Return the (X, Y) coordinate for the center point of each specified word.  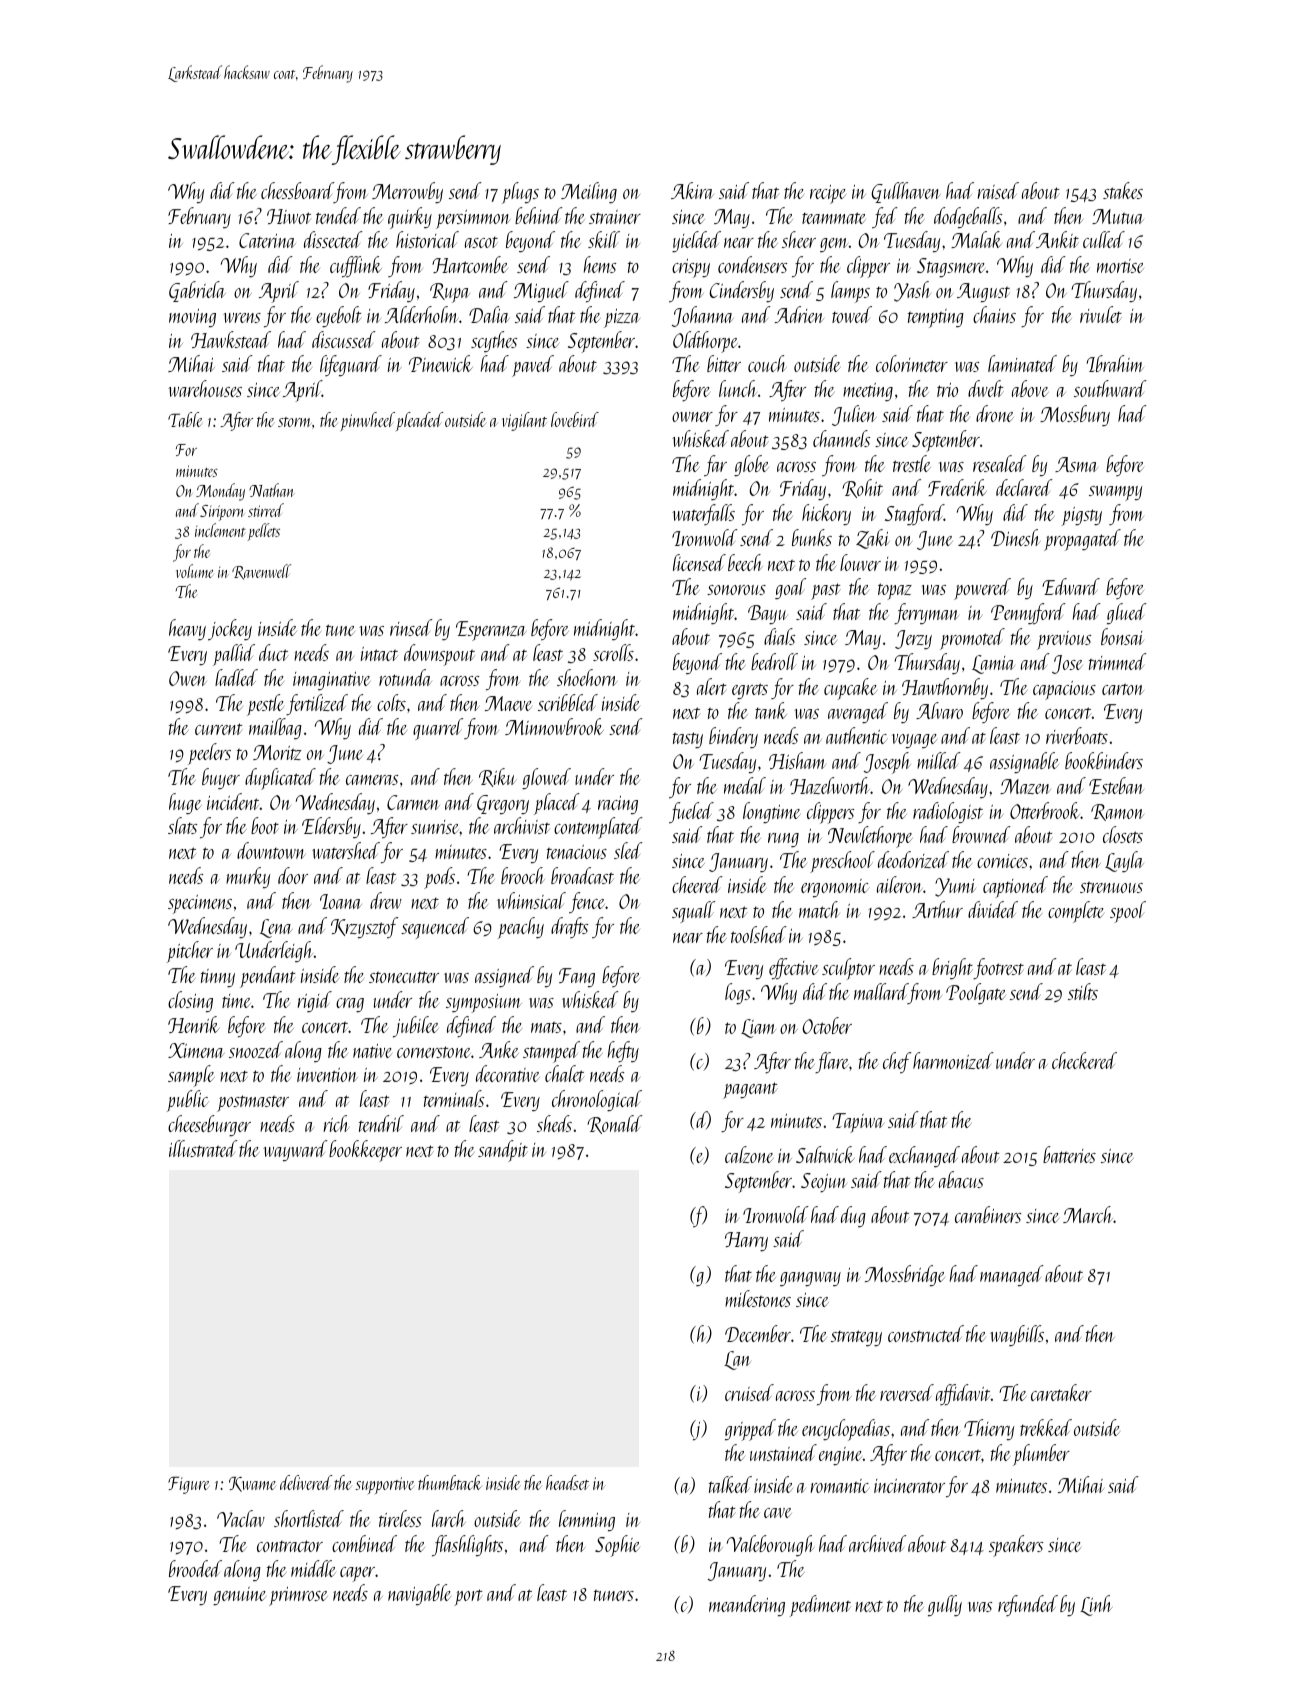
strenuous (1111, 887)
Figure (188, 1485)
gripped (750, 1430)
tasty (688, 740)
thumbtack (450, 1482)
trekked (1046, 1427)
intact (379, 654)
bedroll (774, 661)
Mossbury (1075, 415)
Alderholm (421, 314)
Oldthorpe (705, 342)
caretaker (1061, 1392)
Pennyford (1028, 613)
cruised (749, 1392)
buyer (221, 778)
